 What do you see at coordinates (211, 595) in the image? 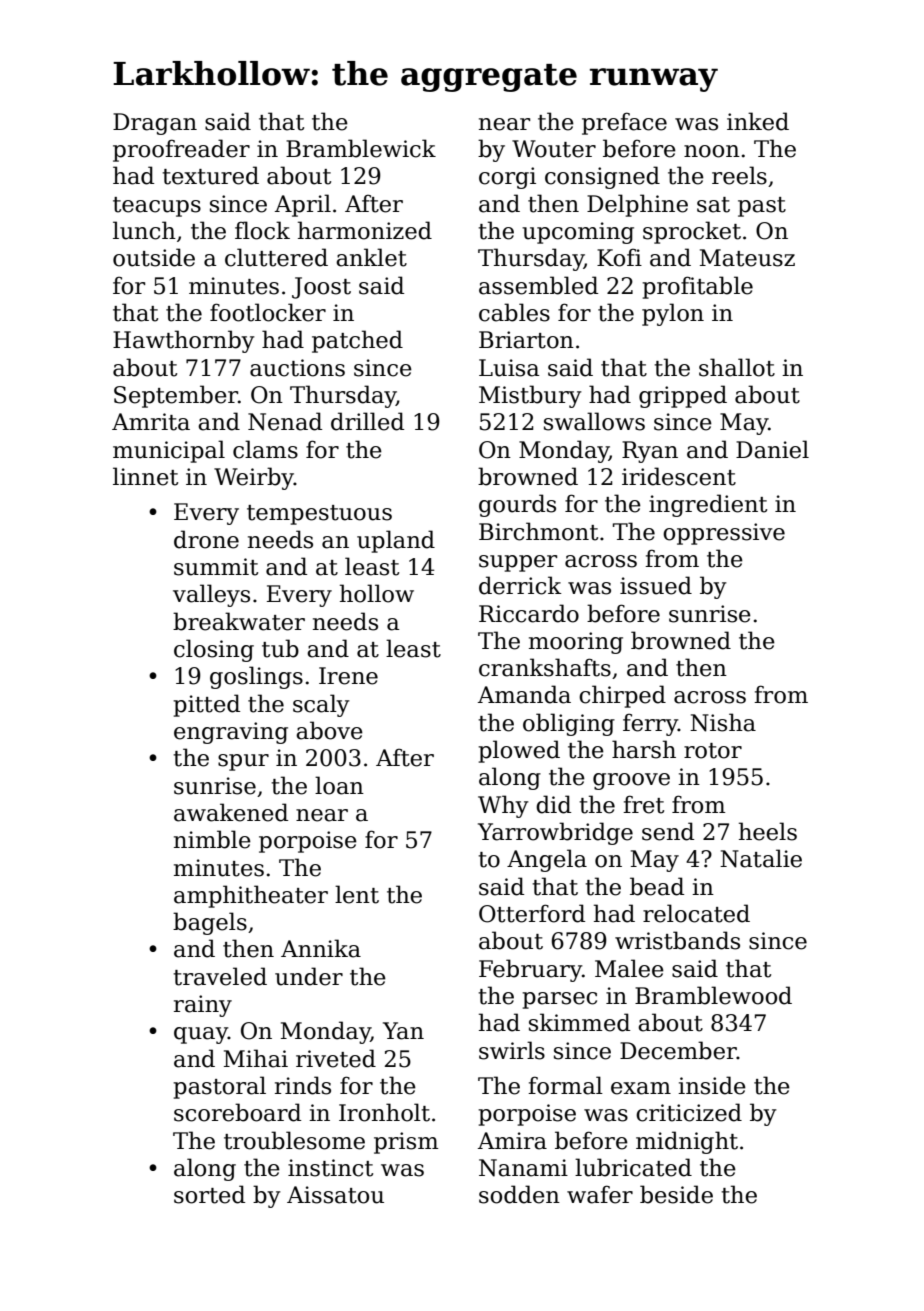
I see `valleys` at bounding box center [211, 595].
